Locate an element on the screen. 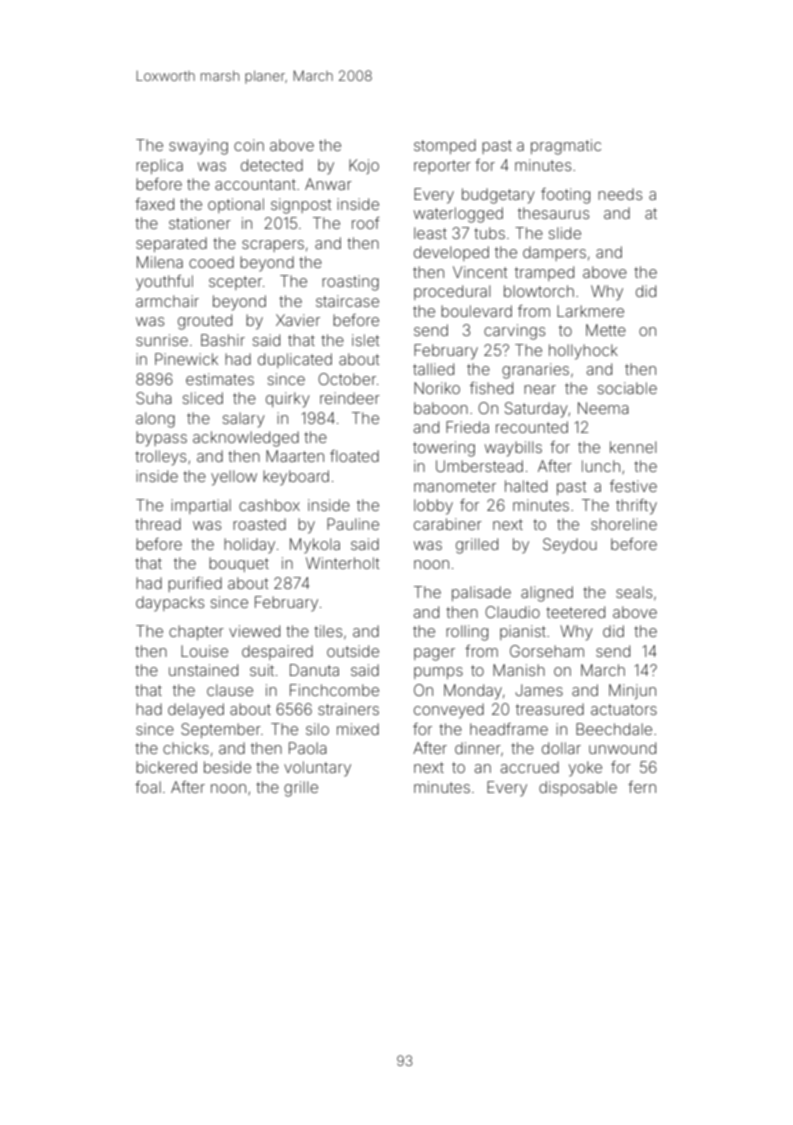 This screenshot has width=793, height=1125. purified is located at coordinates (195, 584).
